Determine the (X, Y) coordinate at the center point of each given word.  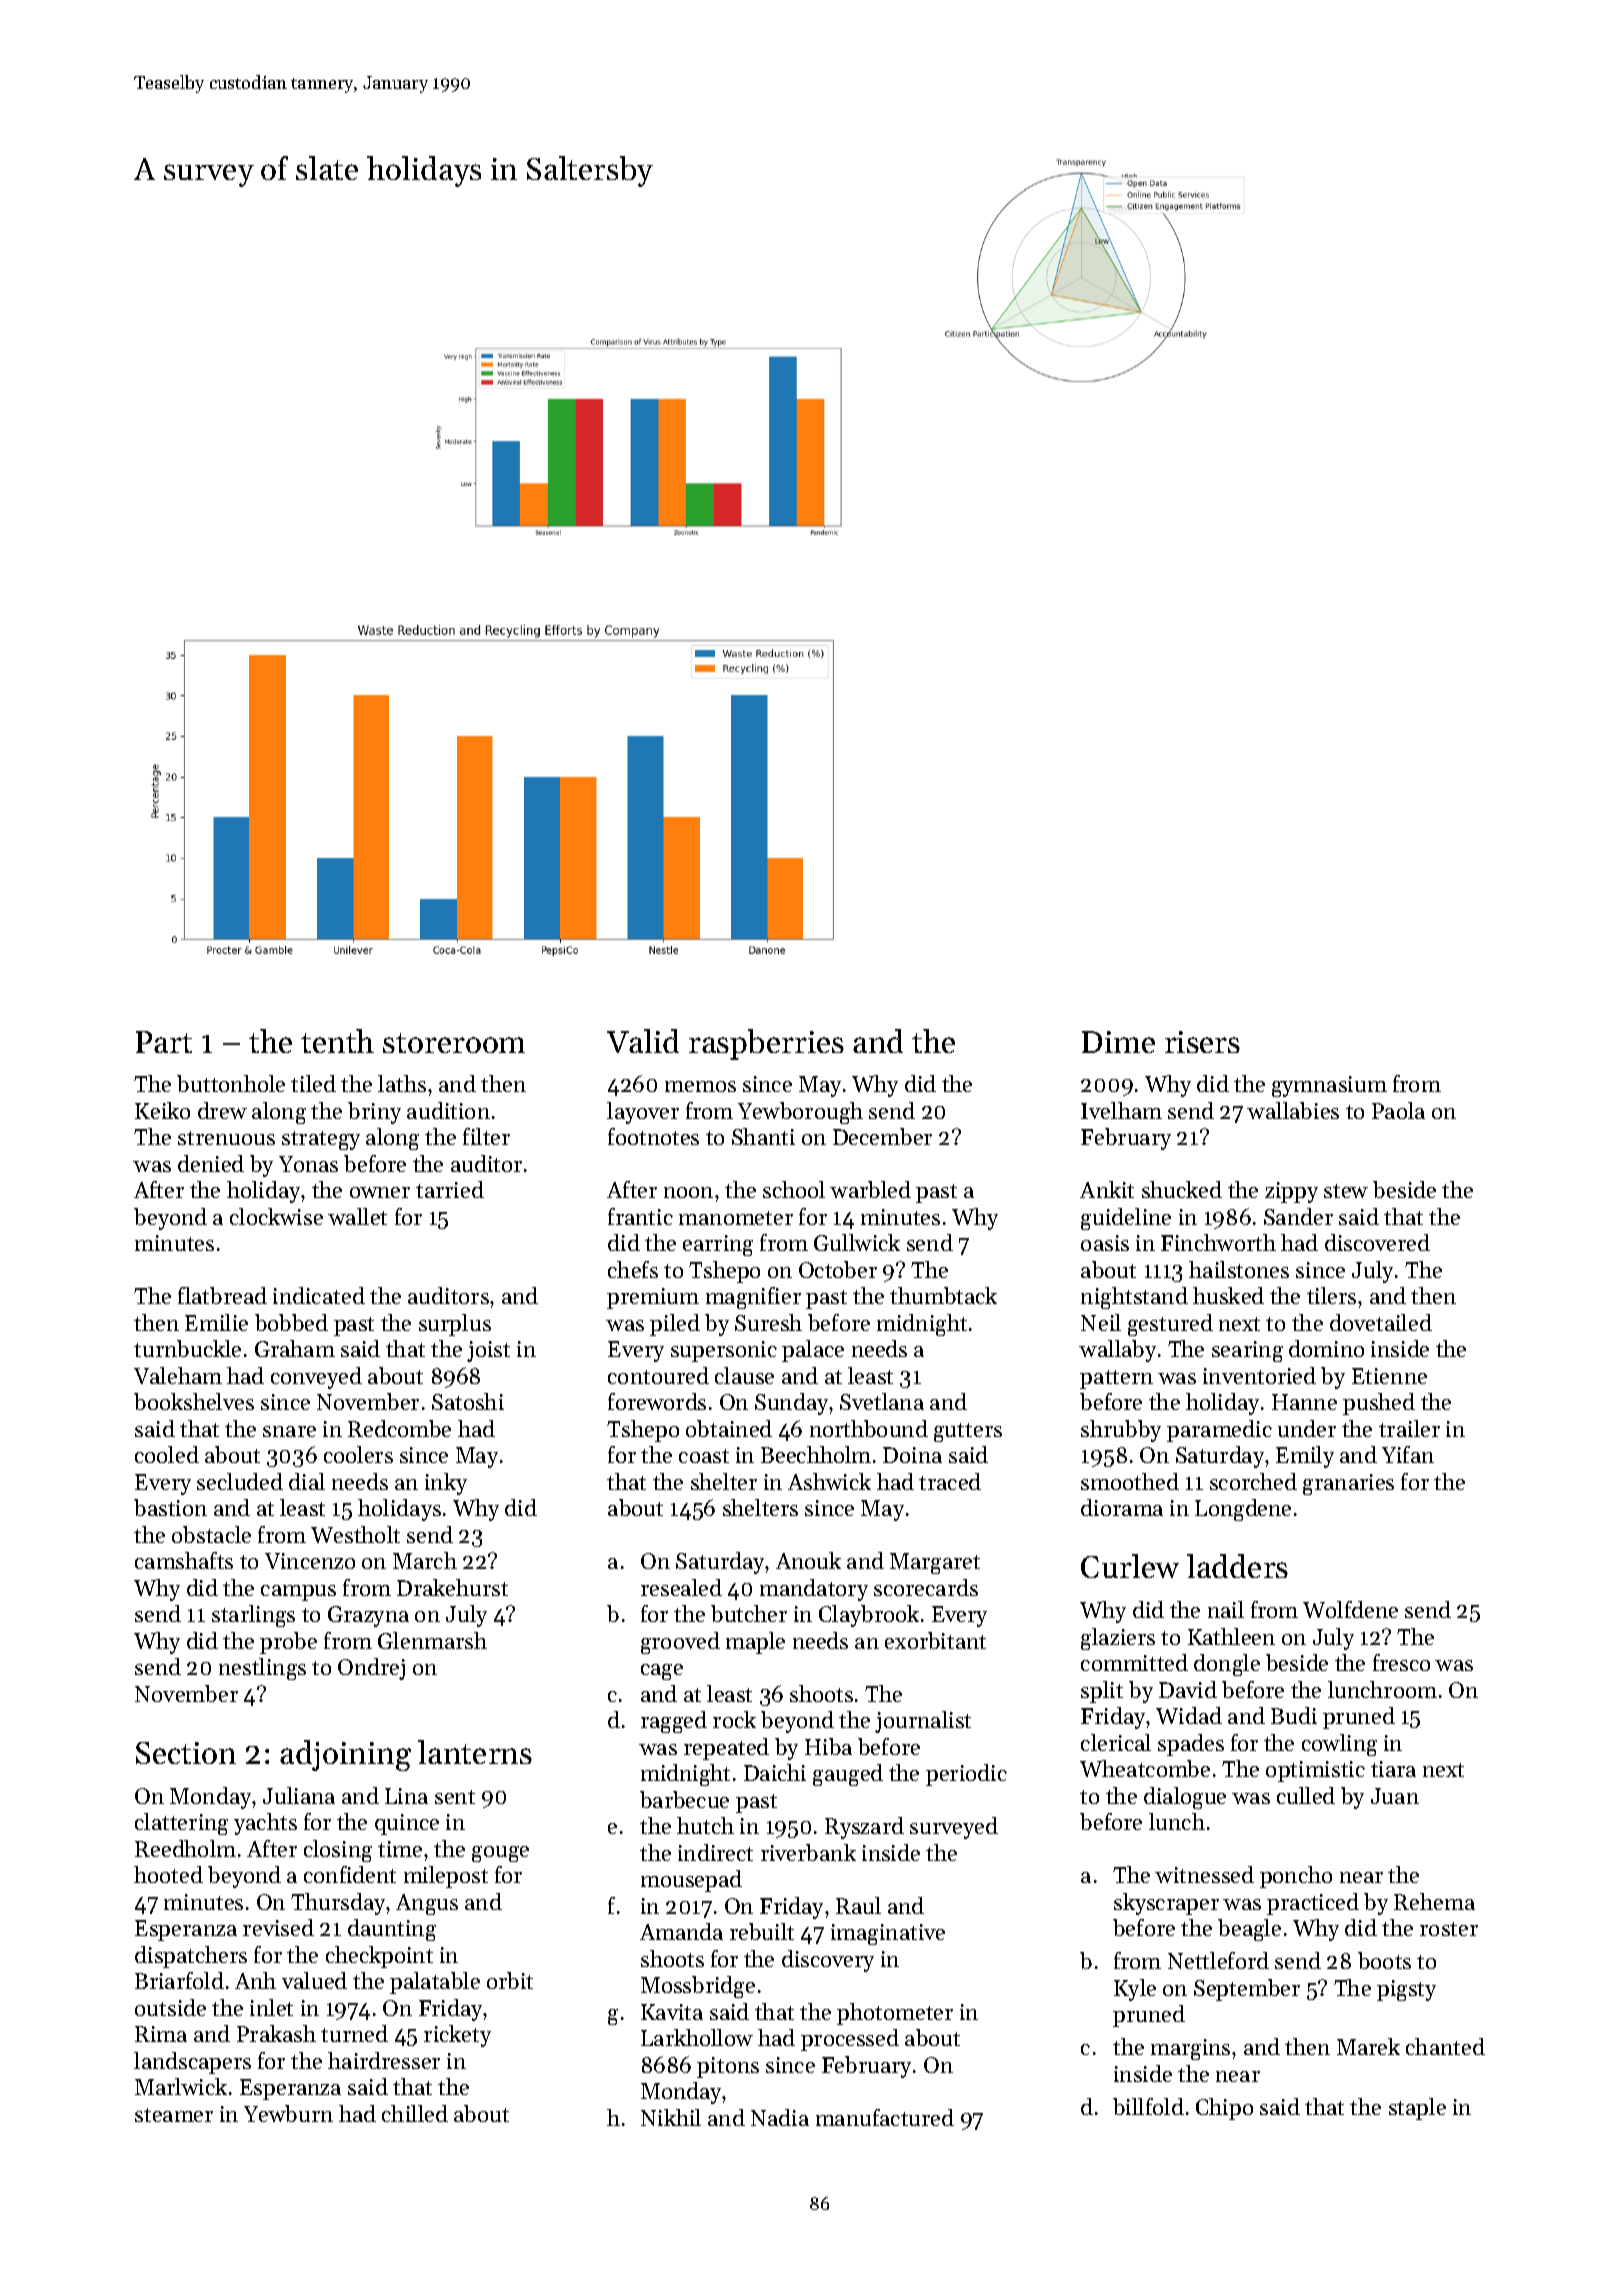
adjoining (345, 1755)
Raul (858, 1905)
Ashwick (829, 1481)
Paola (1398, 1110)
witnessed (1204, 1874)
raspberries (766, 1044)
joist (488, 1351)
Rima (161, 2034)
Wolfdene (1350, 1609)
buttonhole (231, 1083)
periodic (966, 1775)
